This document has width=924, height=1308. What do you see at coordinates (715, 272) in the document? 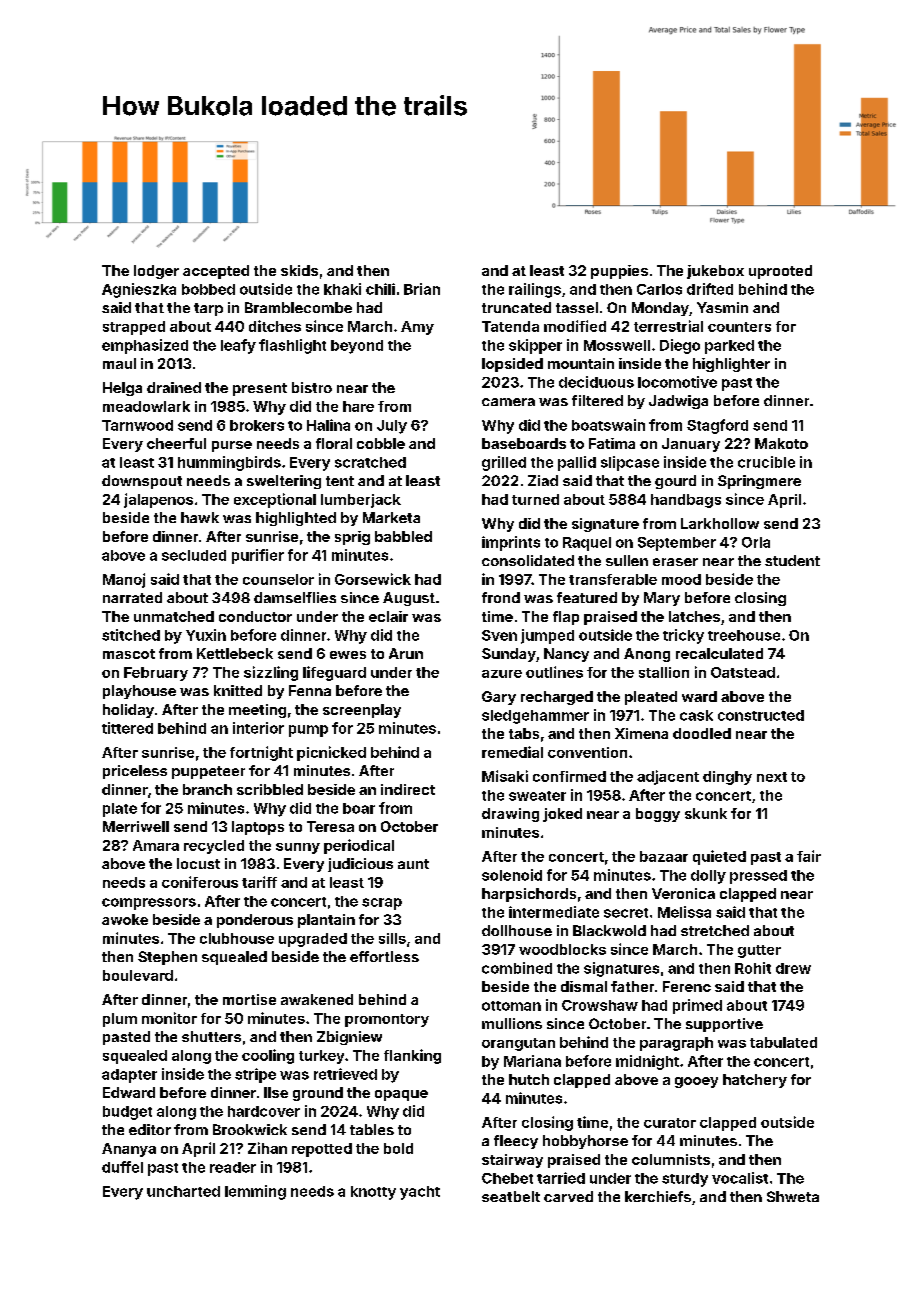
I see `jukebox` at bounding box center [715, 272].
